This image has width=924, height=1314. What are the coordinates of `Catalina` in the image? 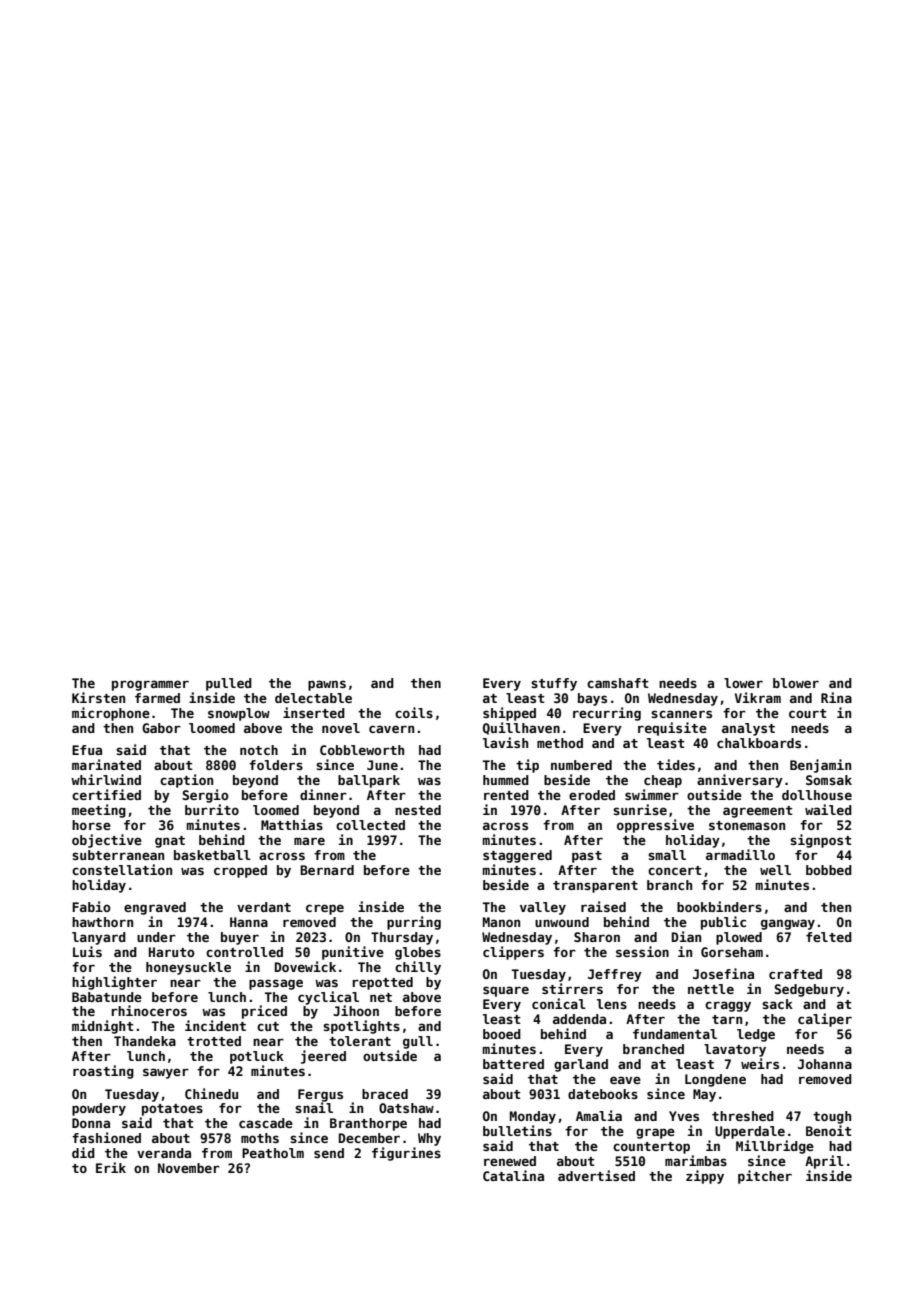 It's located at (513, 1175).
